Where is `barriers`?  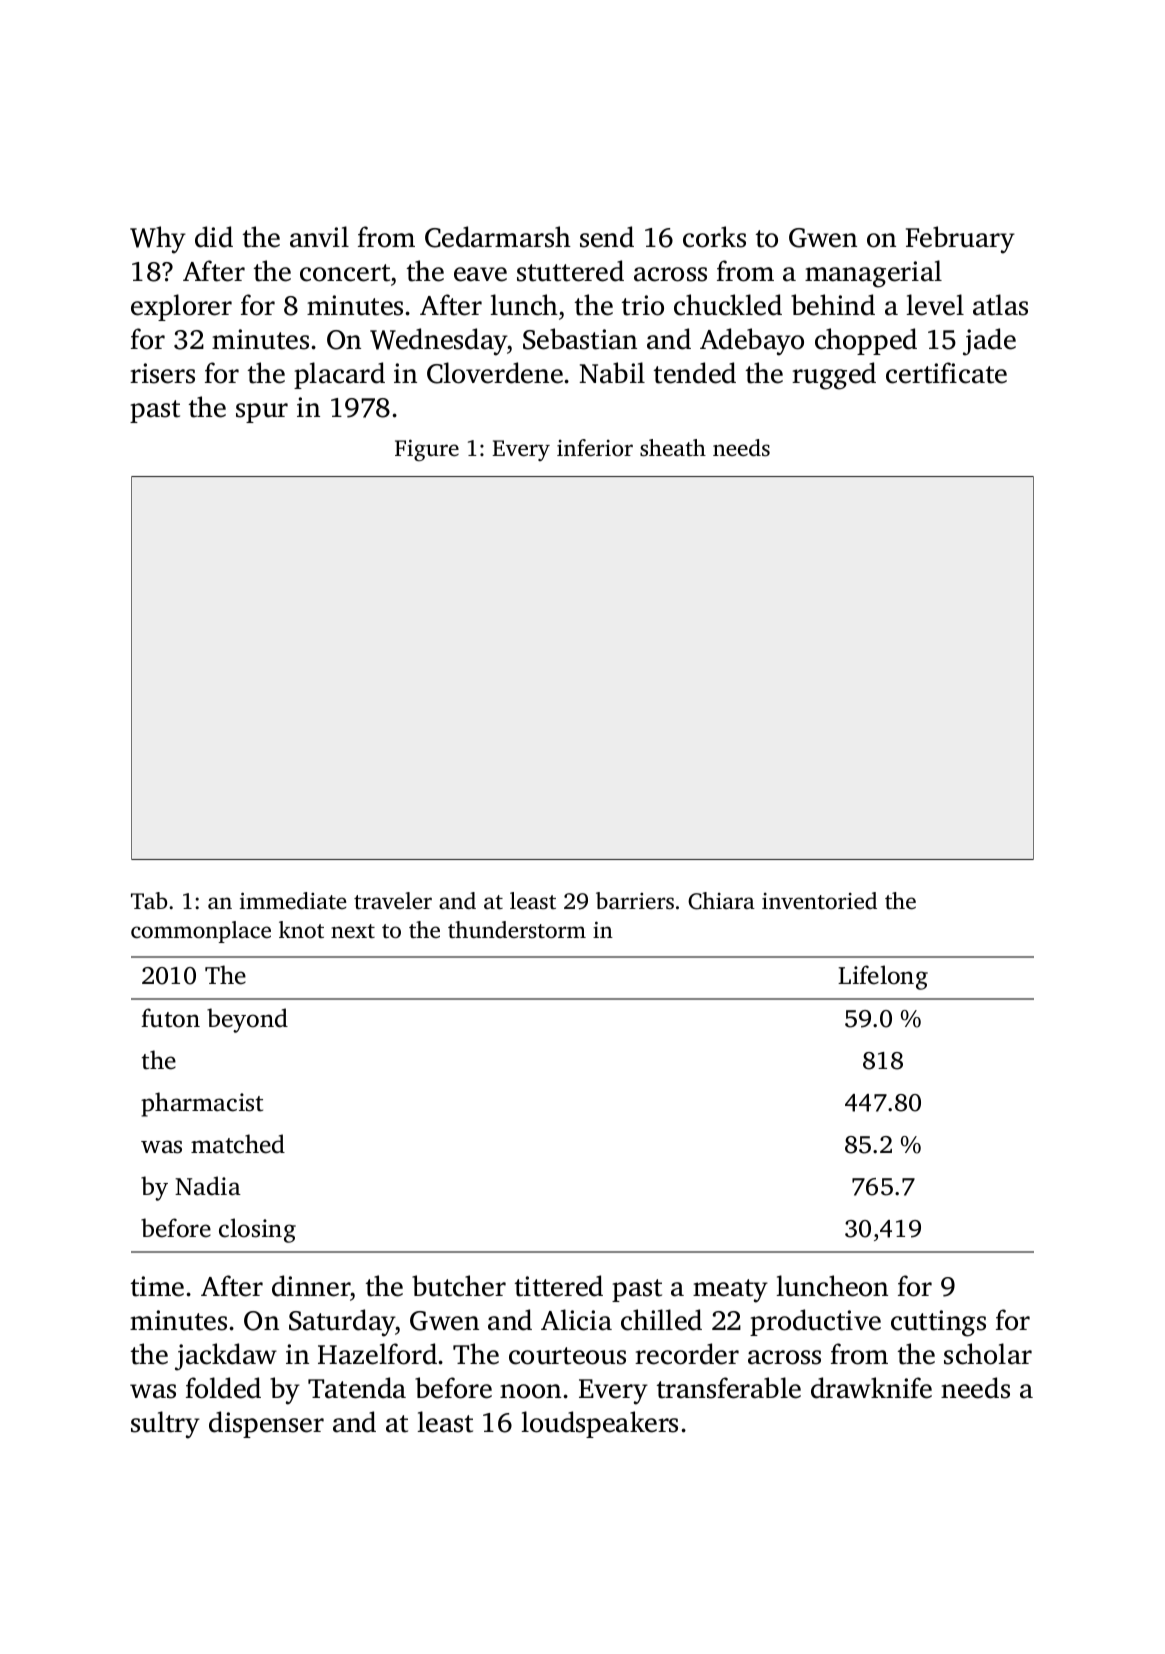 barriers is located at coordinates (635, 901).
